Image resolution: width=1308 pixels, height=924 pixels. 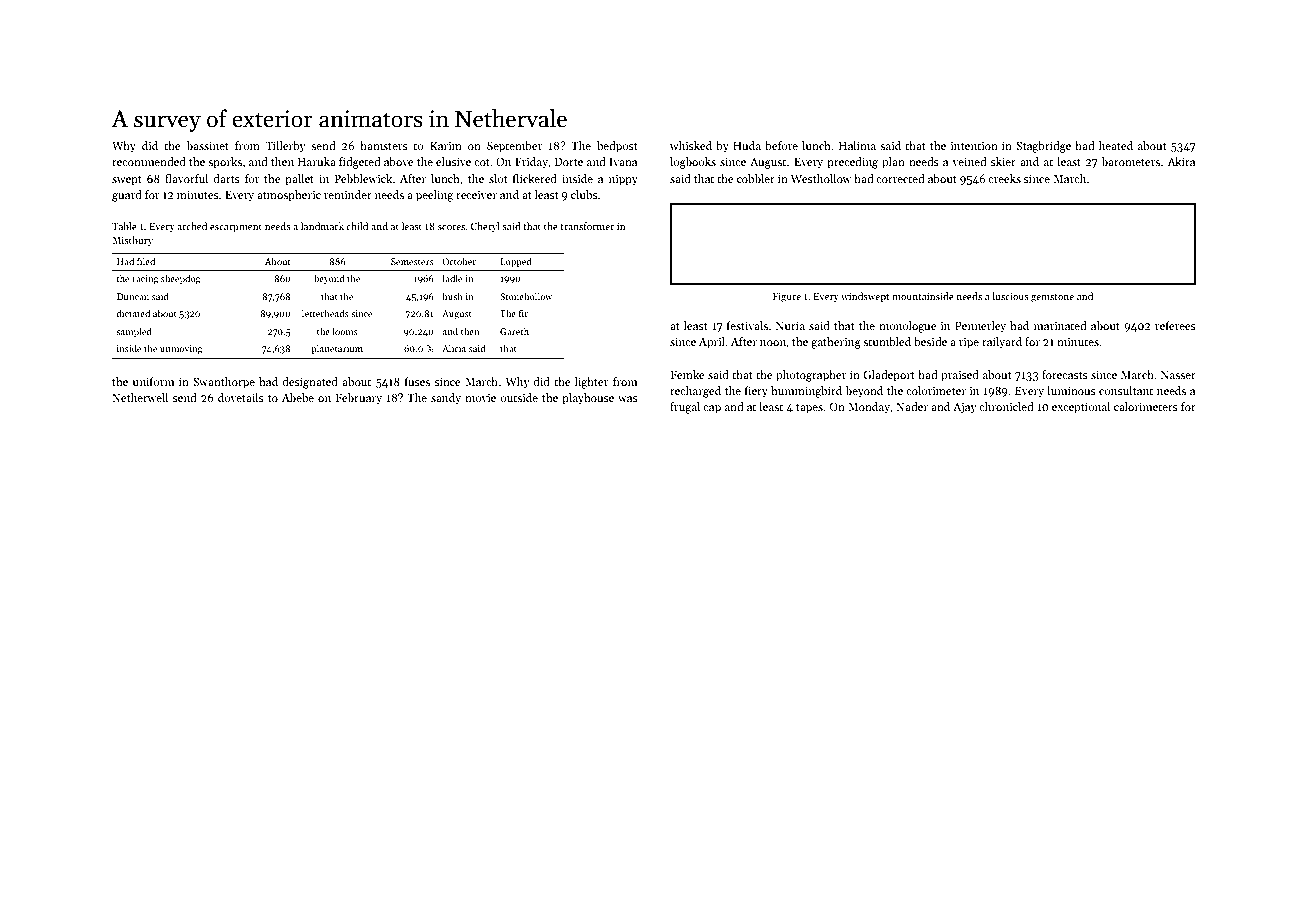 What do you see at coordinates (1130, 161) in the document?
I see `barometers` at bounding box center [1130, 161].
